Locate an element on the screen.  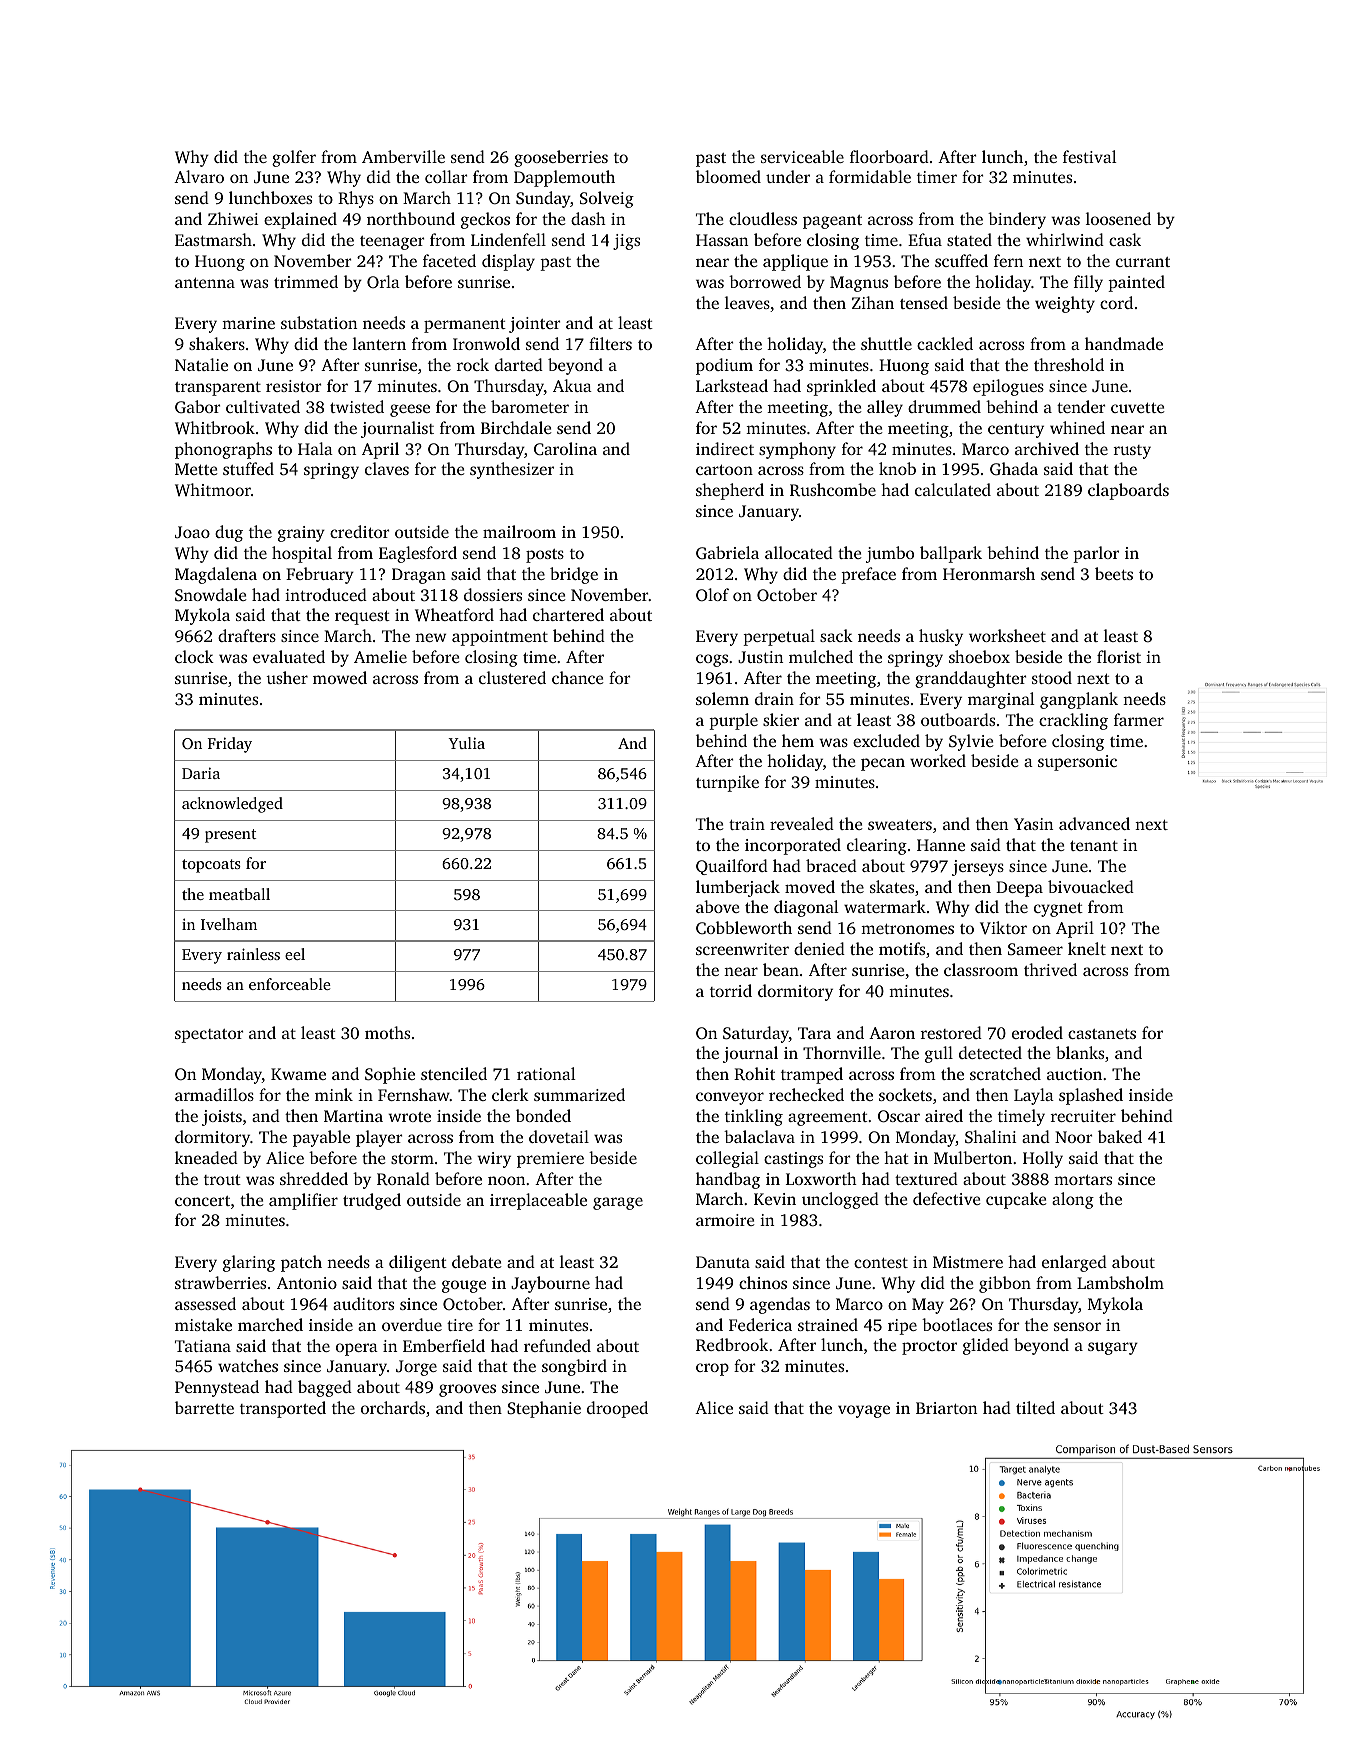
supersonic is located at coordinates (1077, 763).
